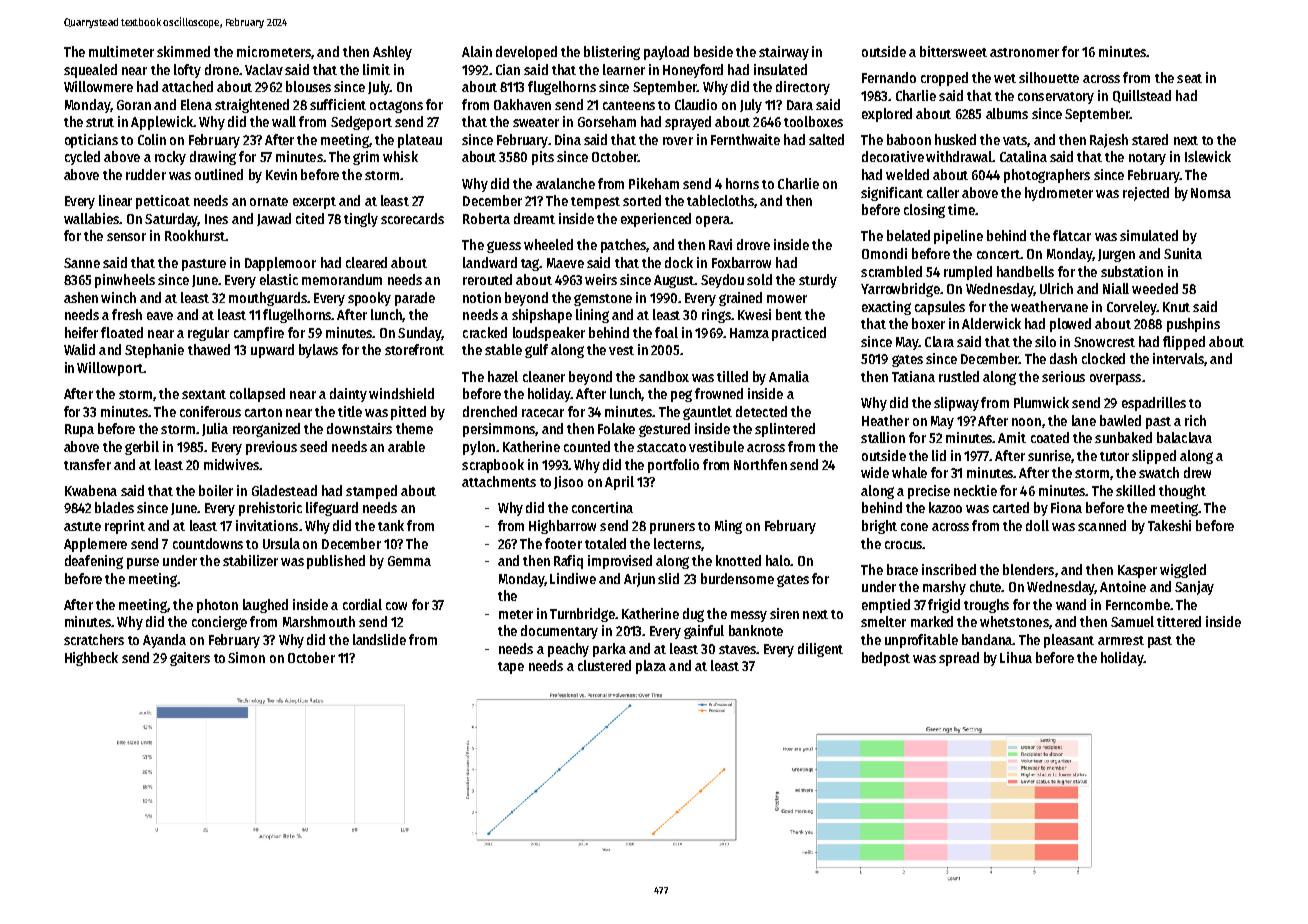 The height and width of the screenshot is (924, 1308). I want to click on Folake, so click(616, 428).
